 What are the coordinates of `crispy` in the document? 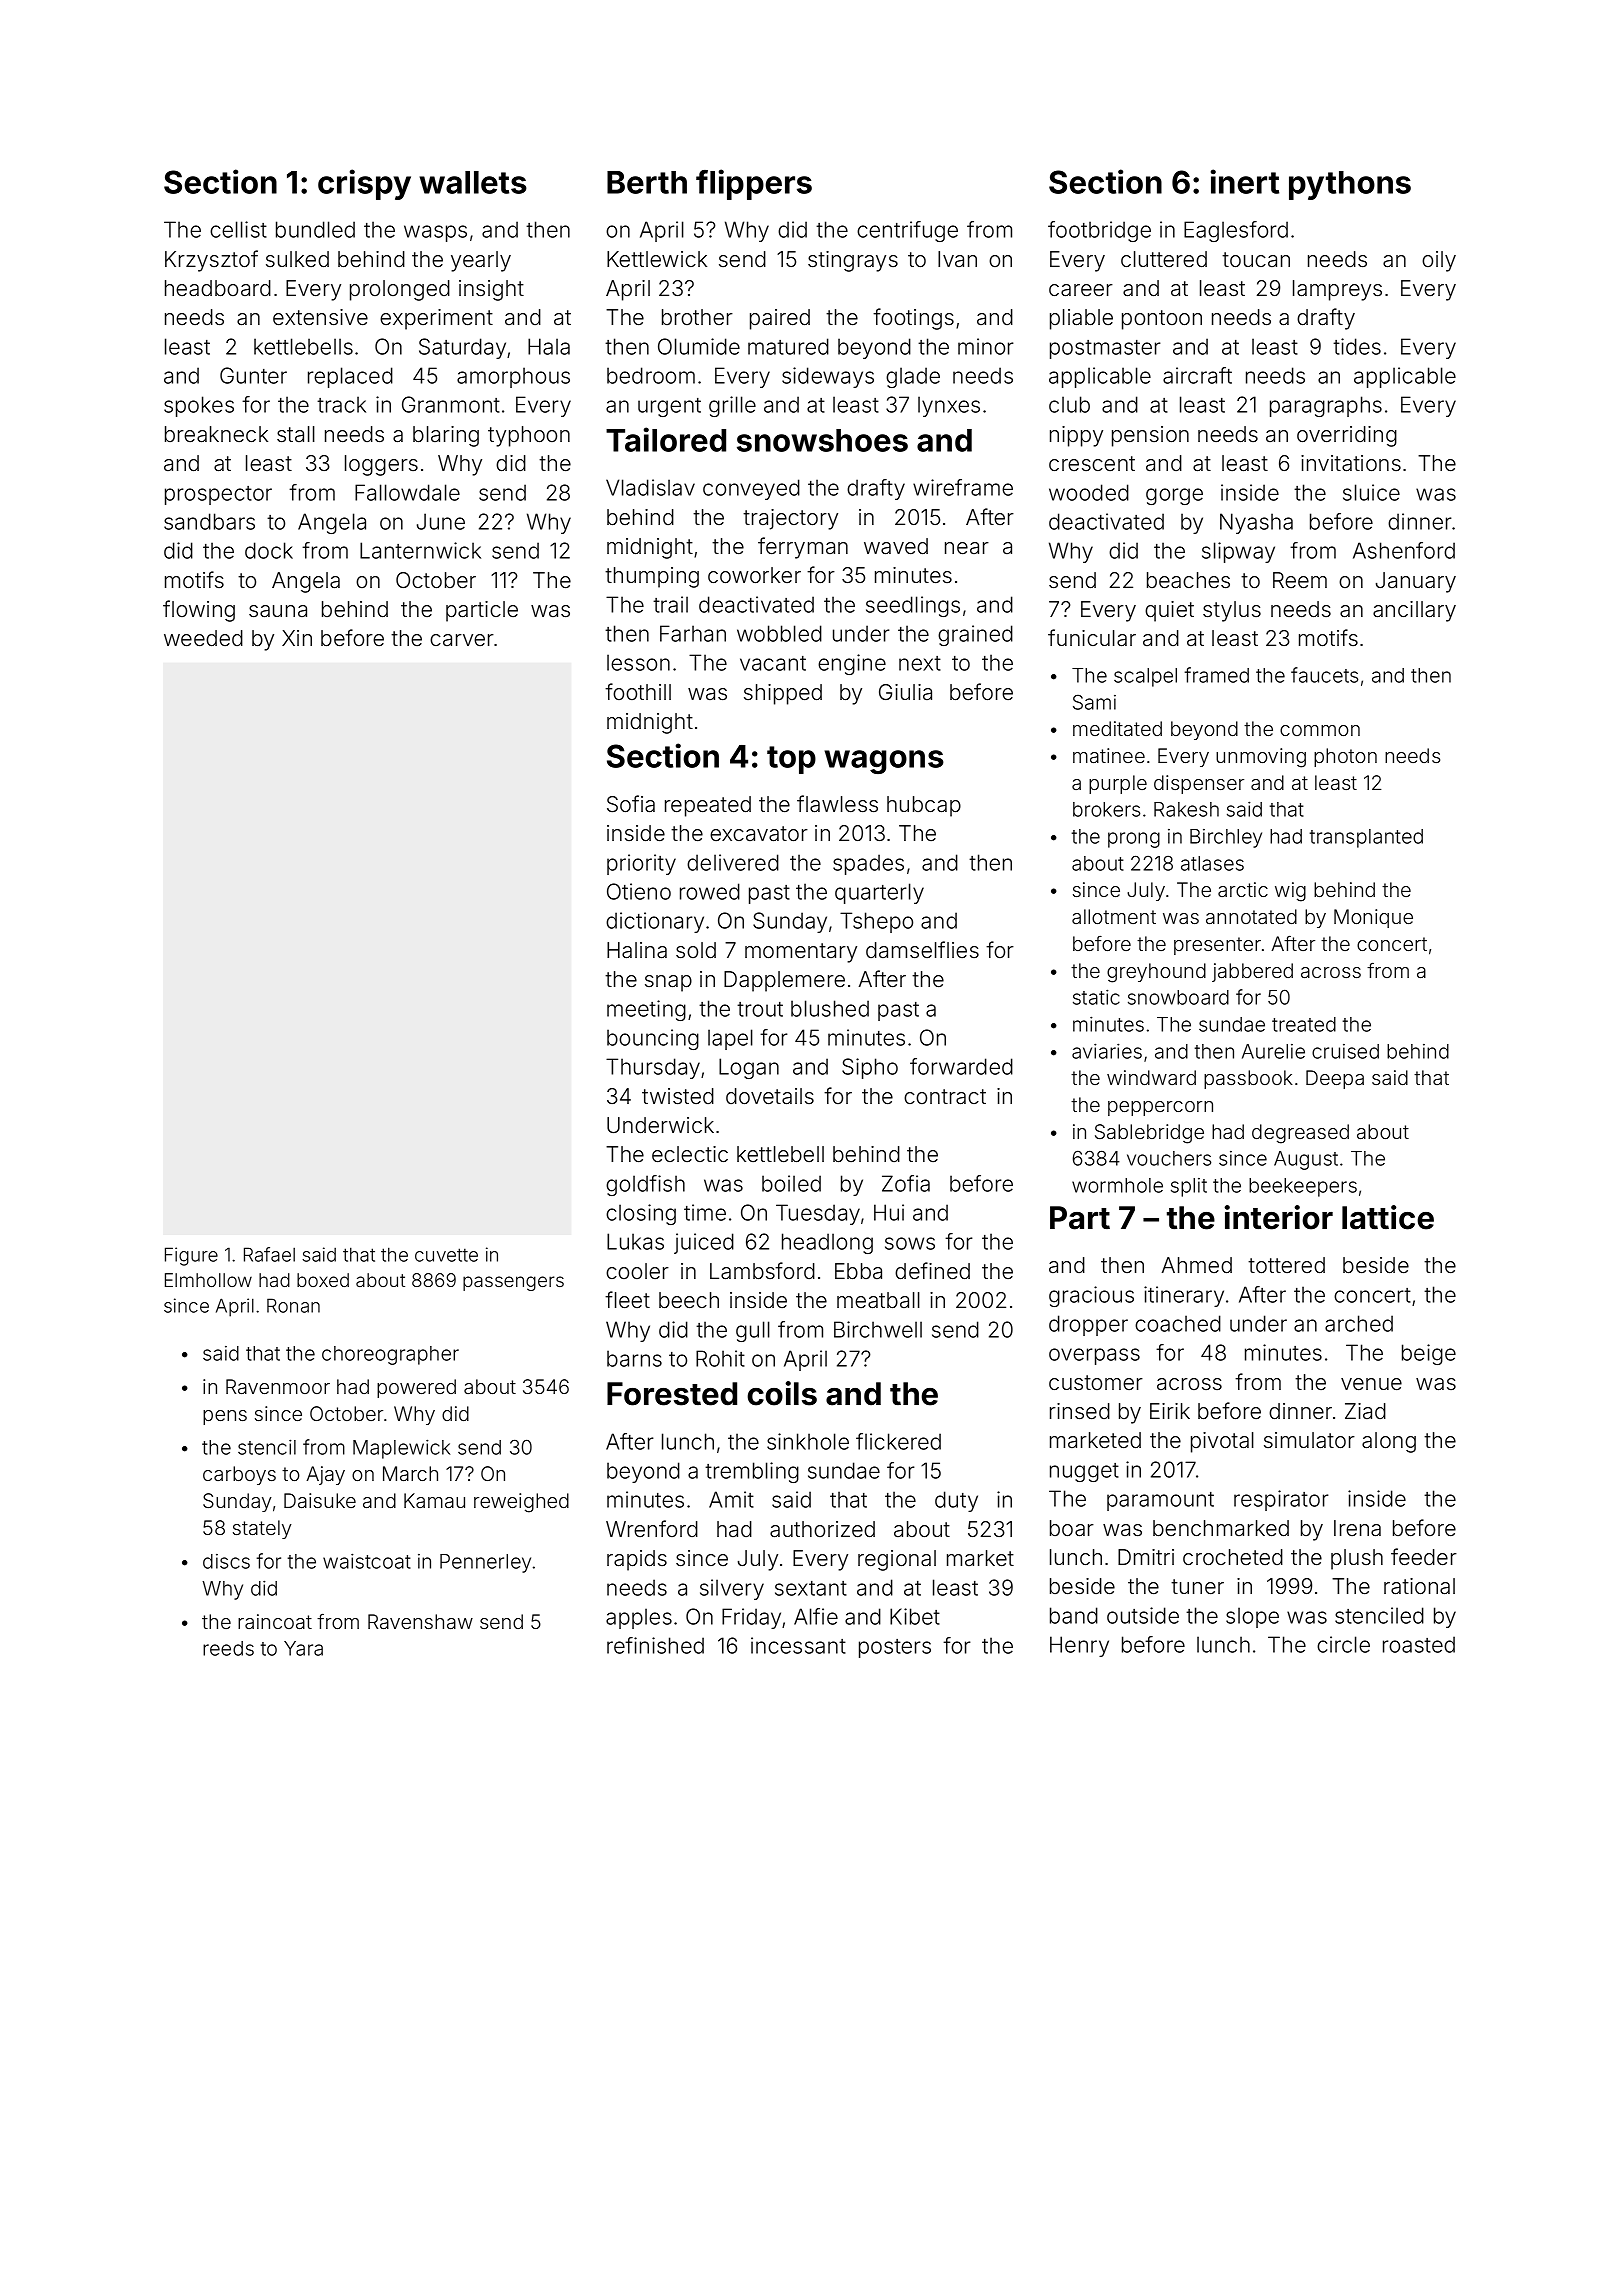 It's located at (364, 184).
